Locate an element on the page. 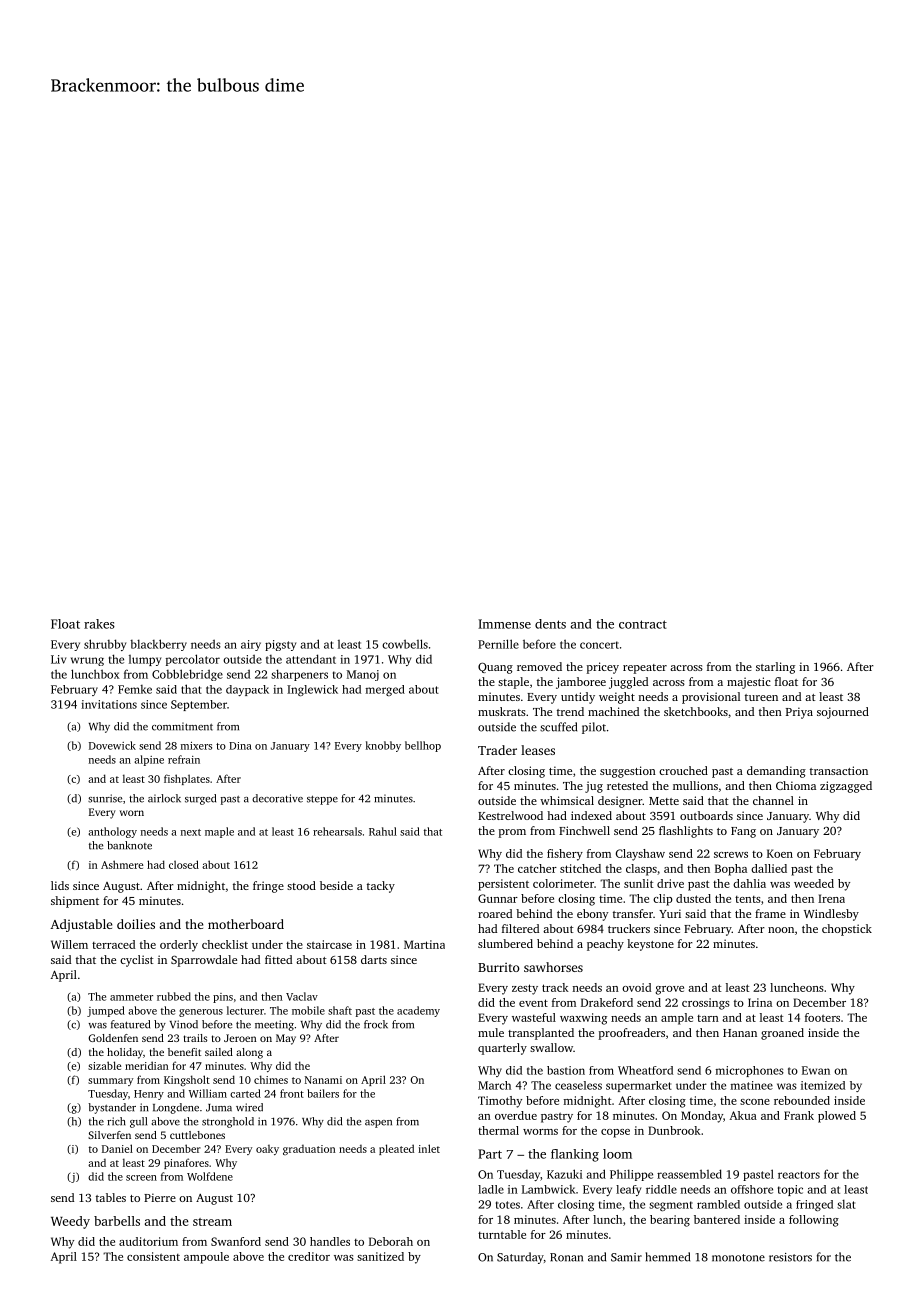 This document has height=1308, width=924. darts is located at coordinates (374, 959).
